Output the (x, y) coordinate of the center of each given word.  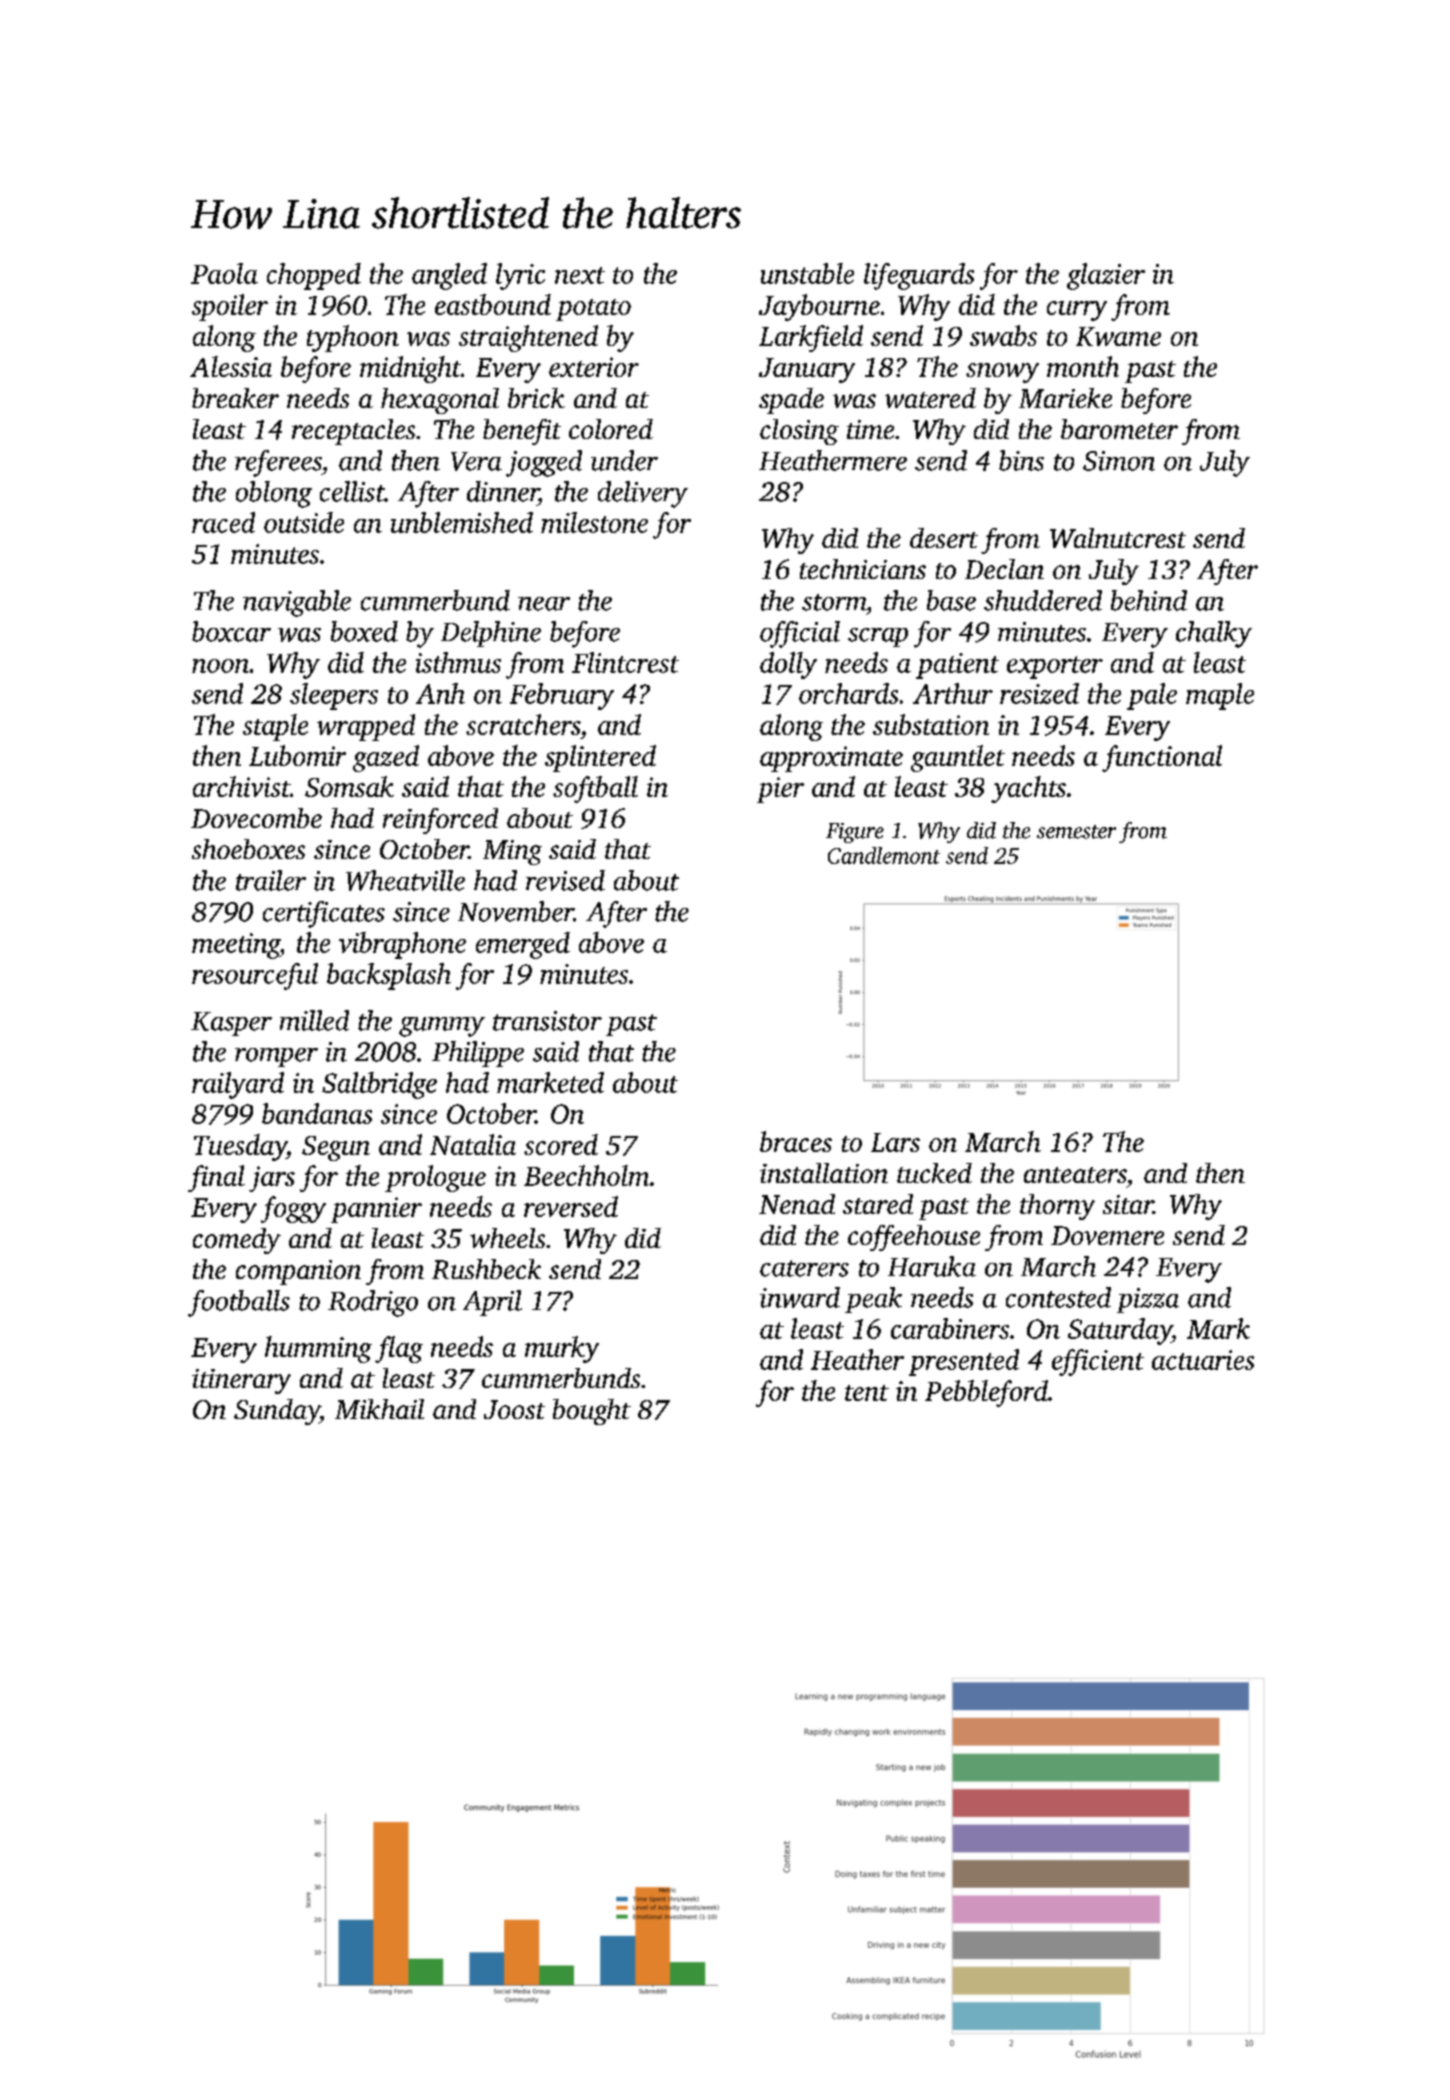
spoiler (230, 307)
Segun (336, 1148)
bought (592, 1412)
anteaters (1075, 1175)
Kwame (1118, 336)
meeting (236, 946)
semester (1076, 832)
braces (796, 1141)
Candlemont (884, 855)
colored (611, 429)
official (800, 634)
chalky (1214, 634)
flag (399, 1349)
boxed (364, 631)
